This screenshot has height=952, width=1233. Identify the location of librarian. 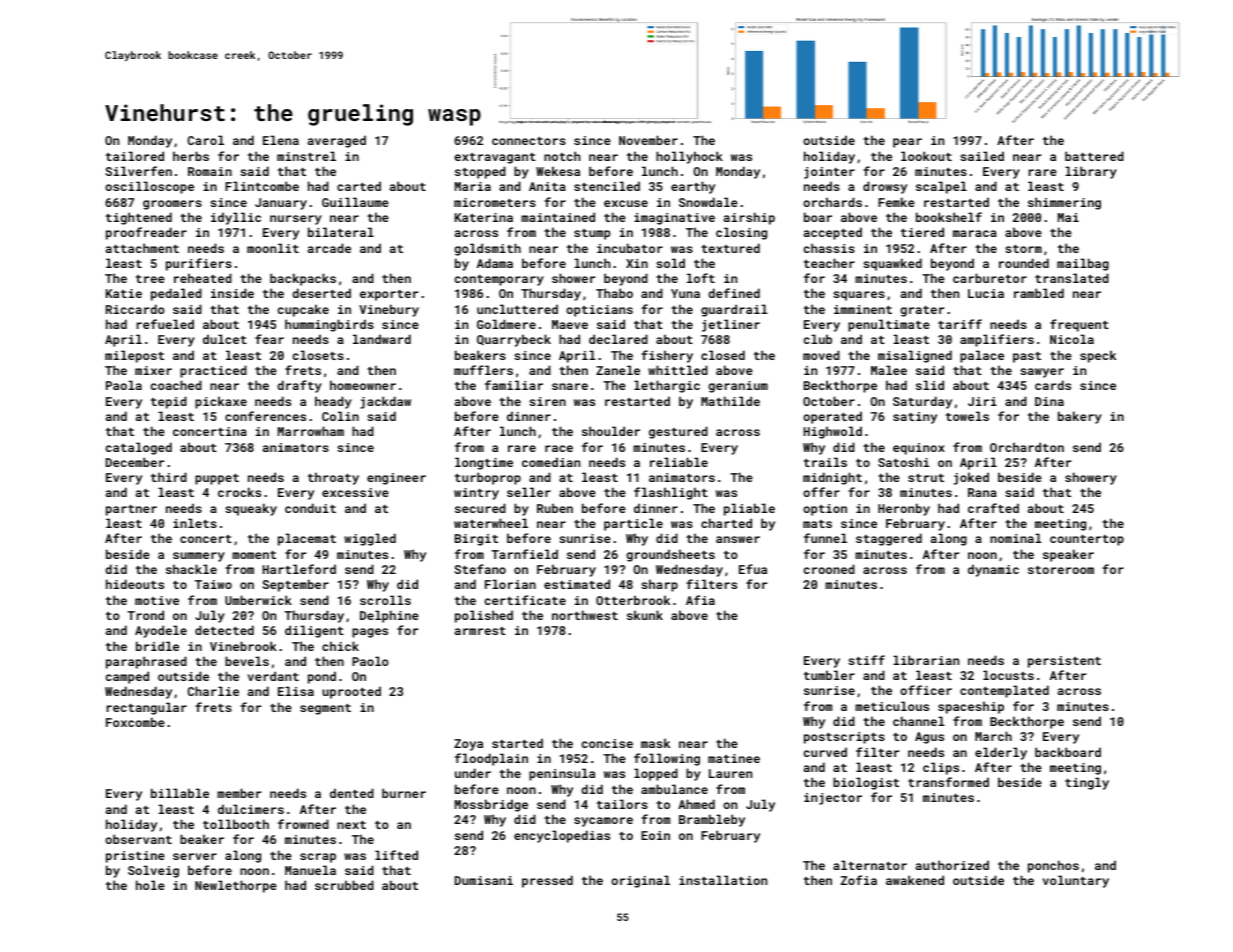
(926, 660).
